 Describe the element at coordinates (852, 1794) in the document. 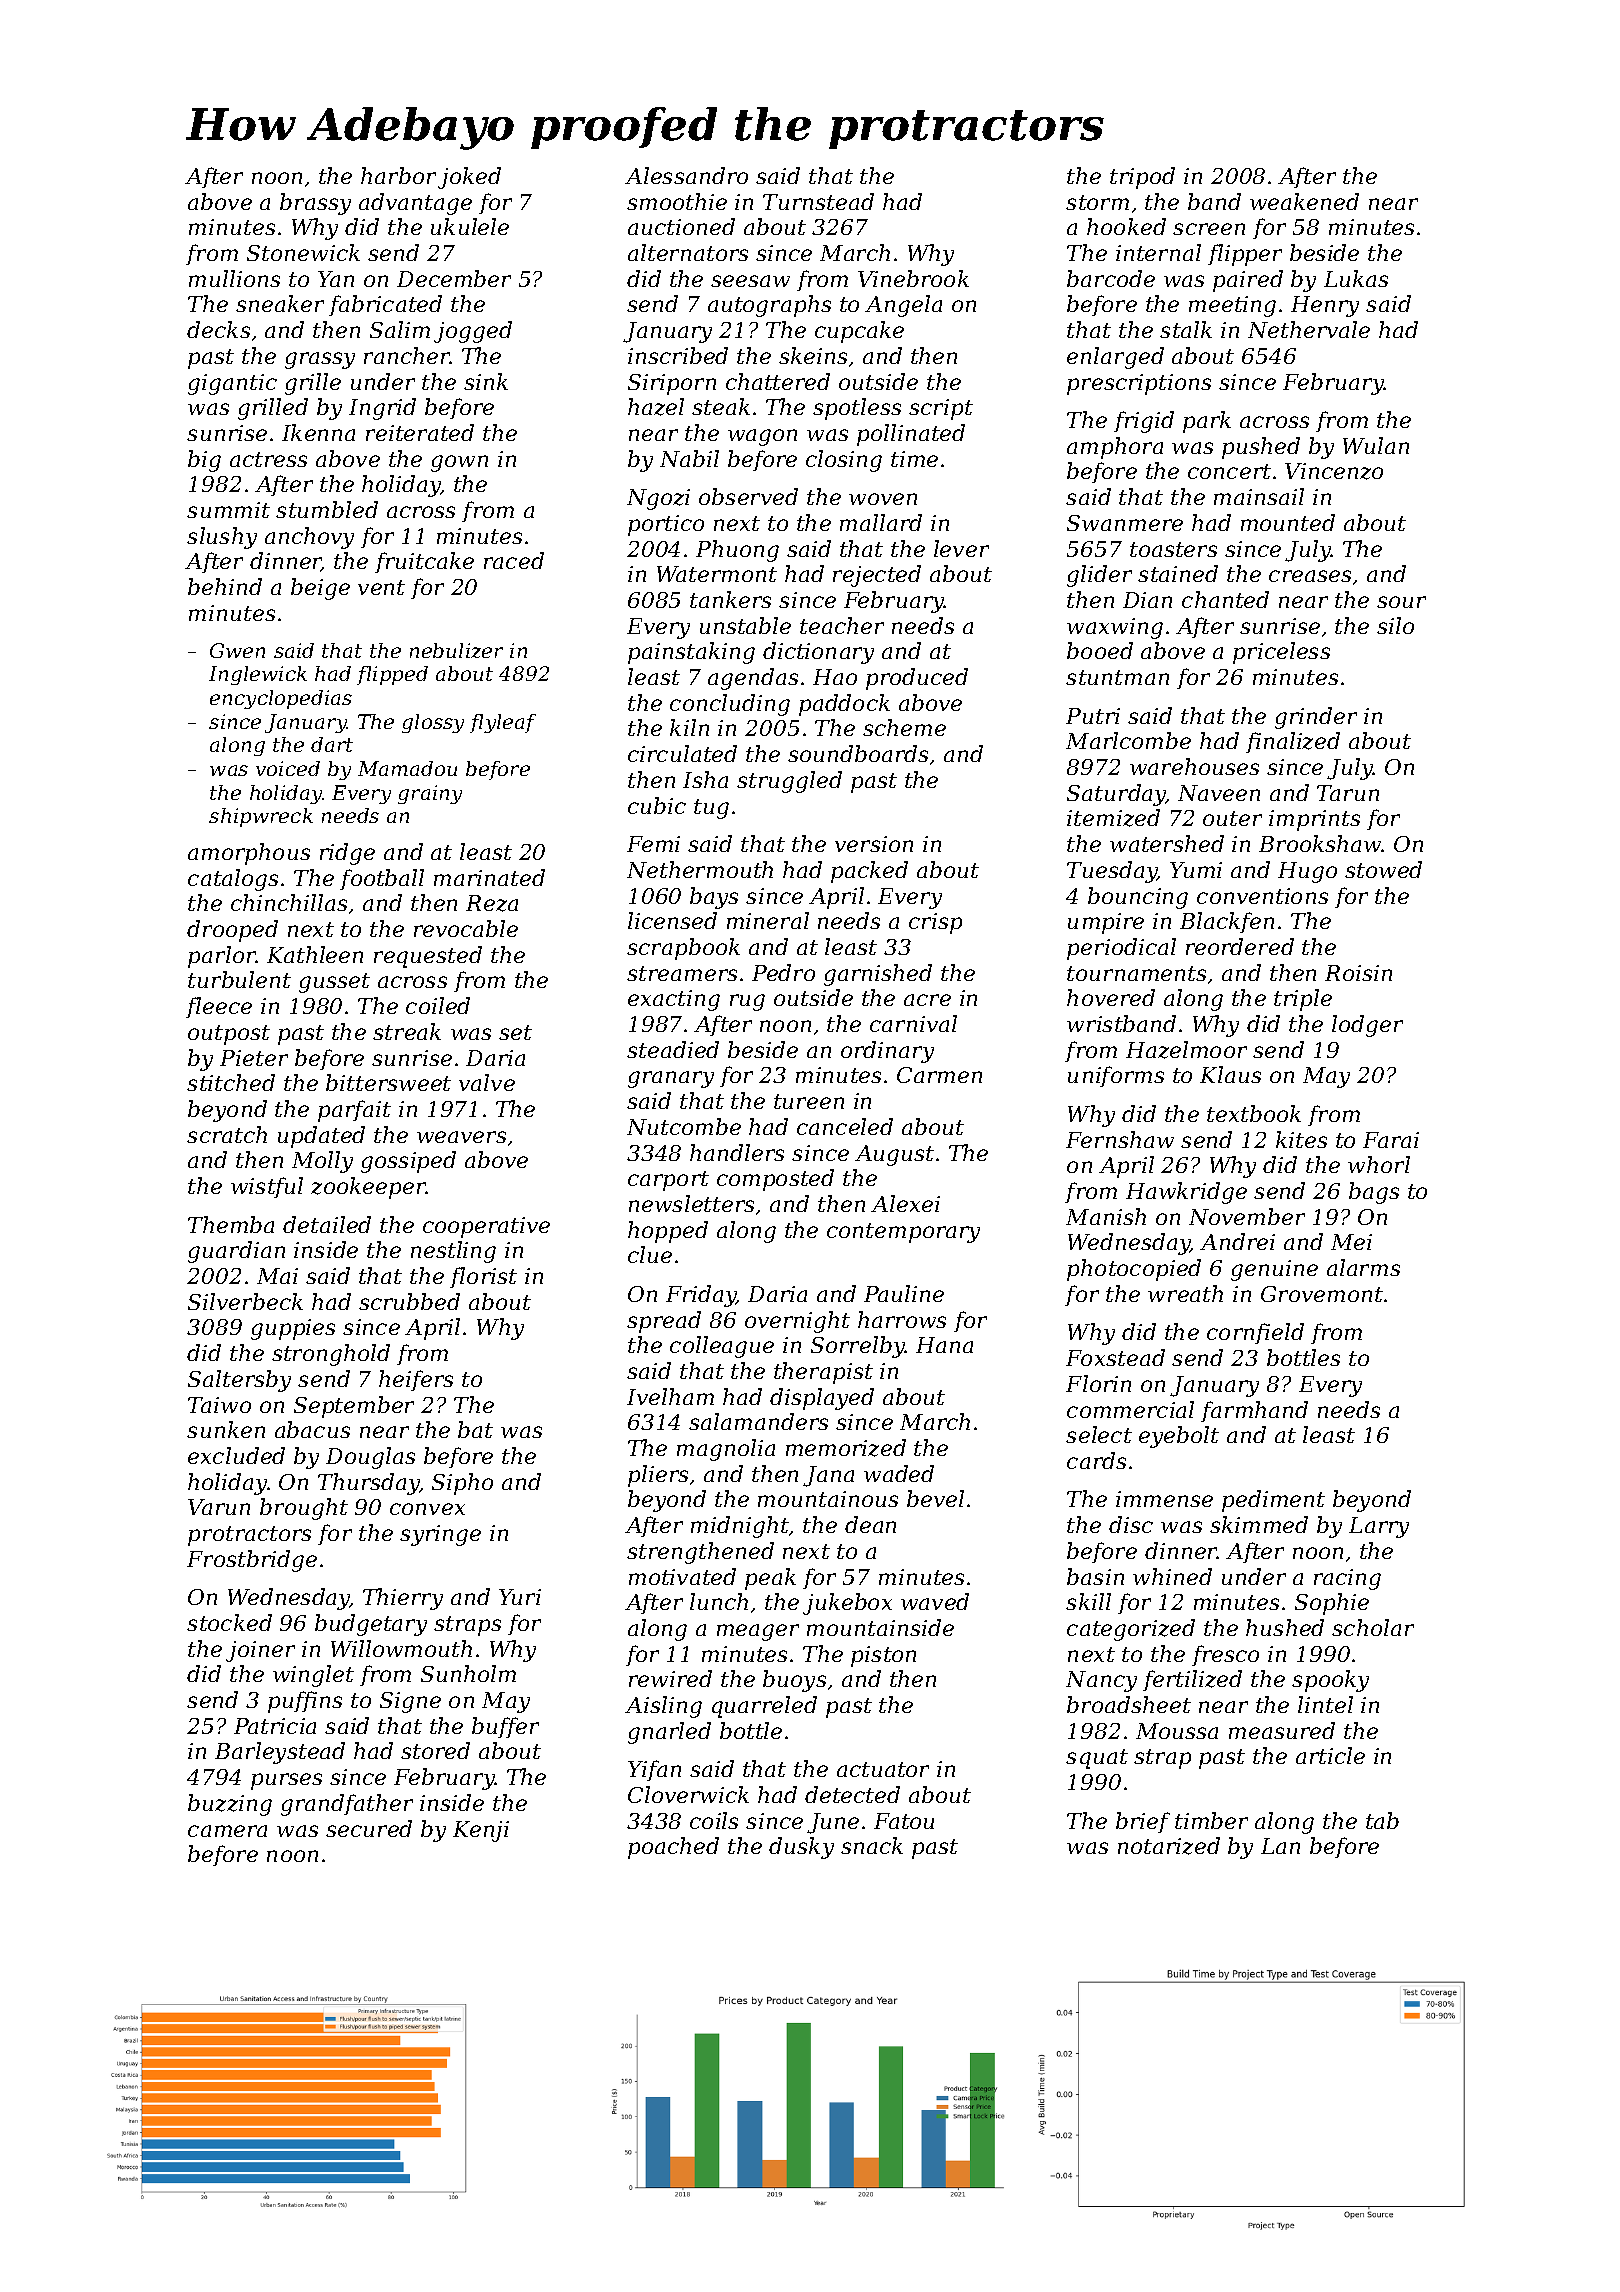

I see `detected` at that location.
